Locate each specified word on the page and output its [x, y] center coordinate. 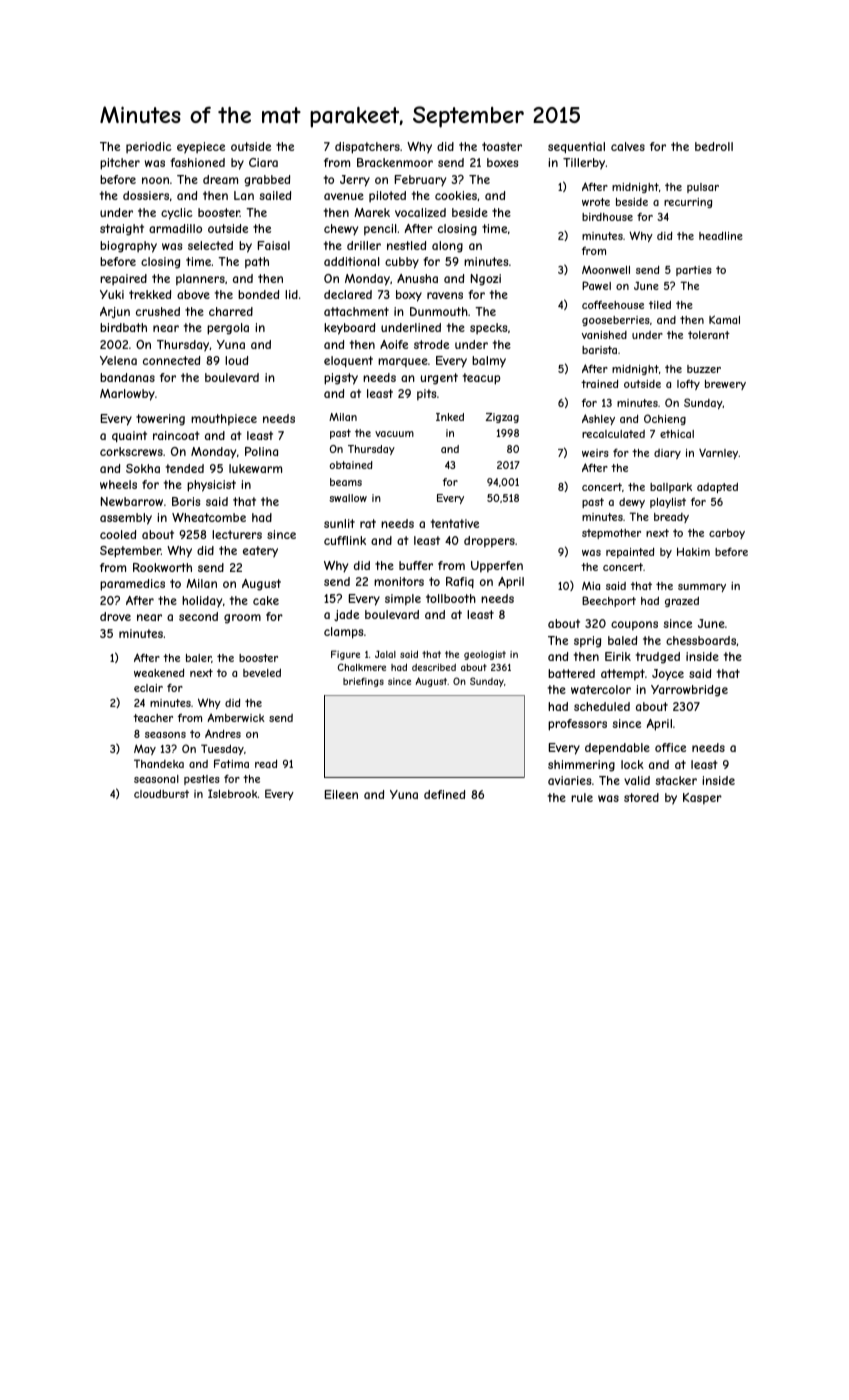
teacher [153, 718]
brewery [725, 385]
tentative [455, 523]
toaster [502, 146]
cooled [118, 534]
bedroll [714, 146]
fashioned [197, 162]
